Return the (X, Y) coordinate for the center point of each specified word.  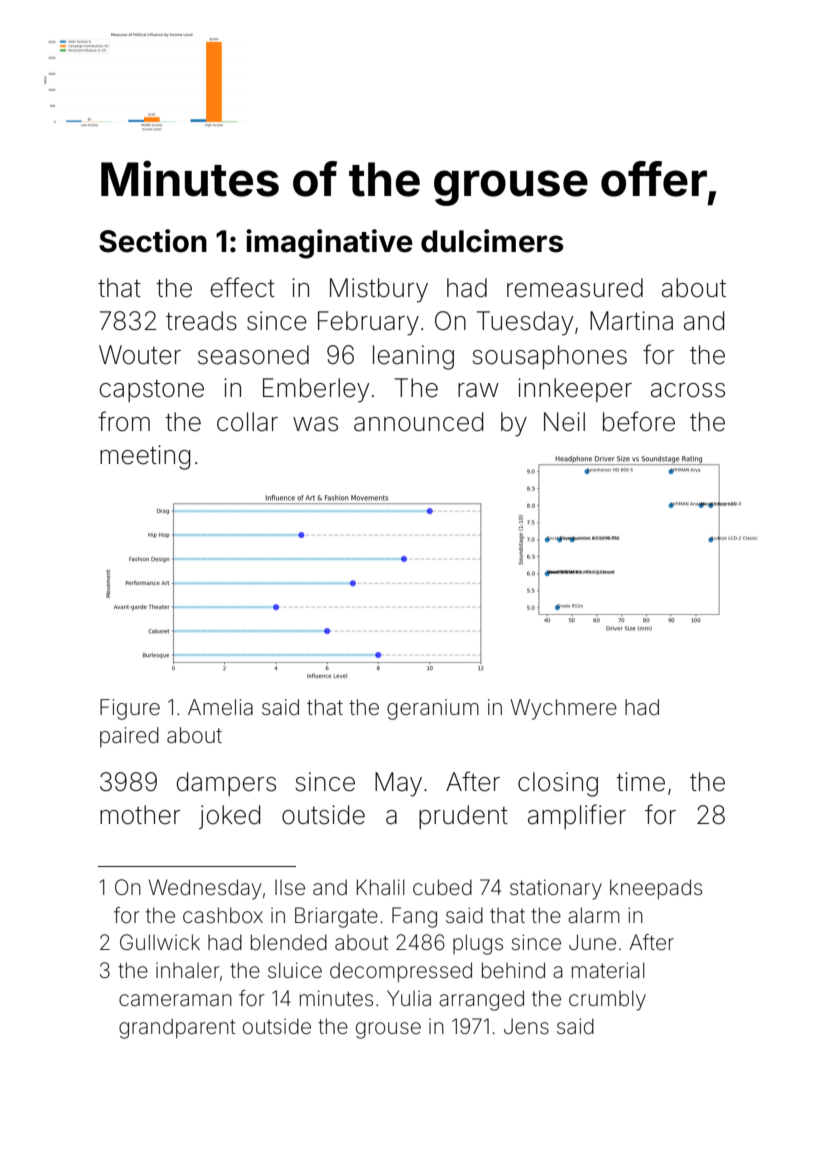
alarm (594, 915)
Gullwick (160, 942)
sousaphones (549, 357)
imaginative (329, 244)
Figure (130, 709)
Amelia (220, 707)
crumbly (607, 1000)
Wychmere (563, 709)
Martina (631, 321)
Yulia (409, 998)
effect (243, 287)
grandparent (177, 1028)
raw (478, 390)
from (124, 421)
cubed (442, 887)
